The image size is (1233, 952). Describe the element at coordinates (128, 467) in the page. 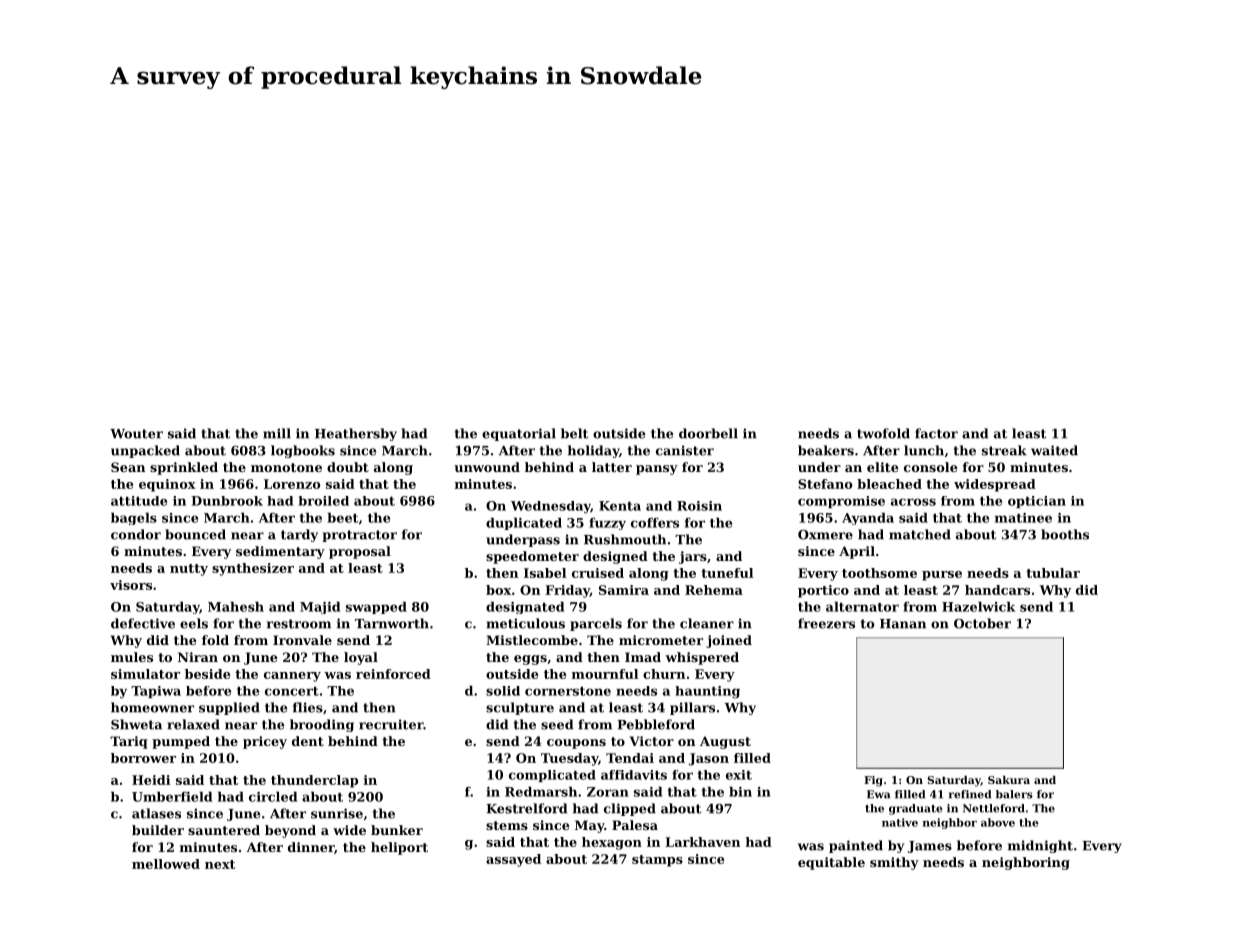

I see `Sean` at that location.
